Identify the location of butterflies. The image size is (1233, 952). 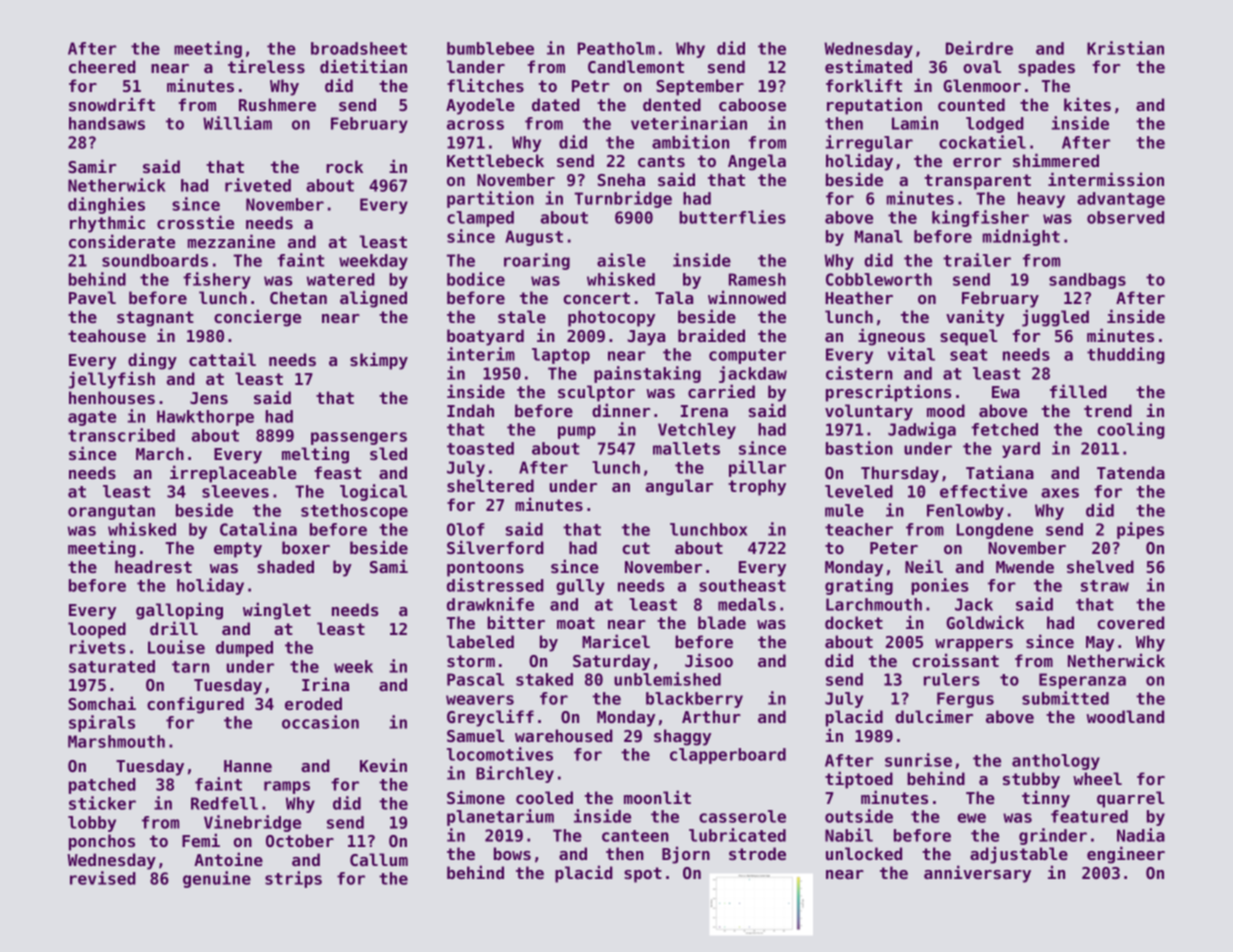
(732, 217).
